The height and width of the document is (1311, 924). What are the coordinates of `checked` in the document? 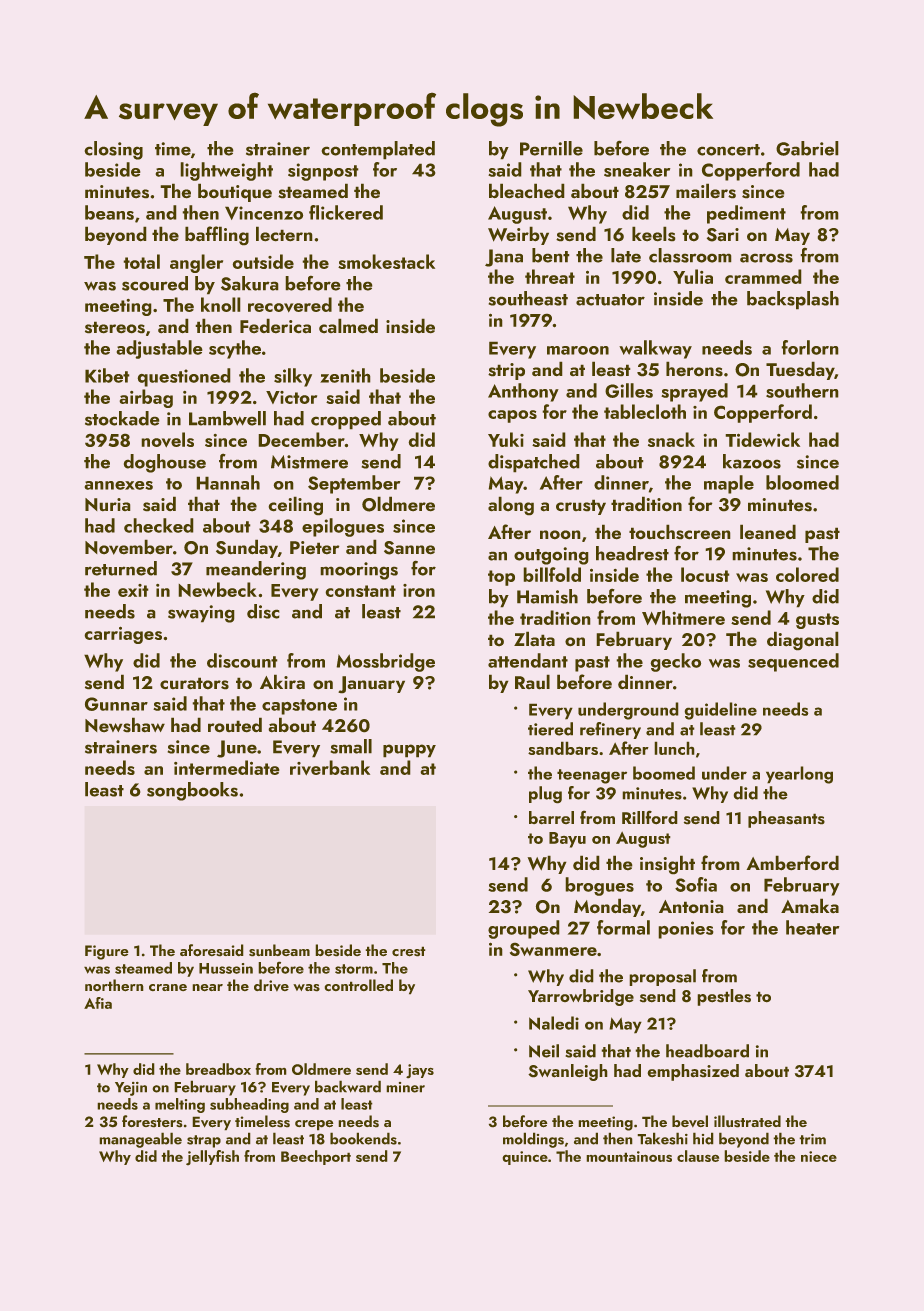 It's located at (159, 525).
